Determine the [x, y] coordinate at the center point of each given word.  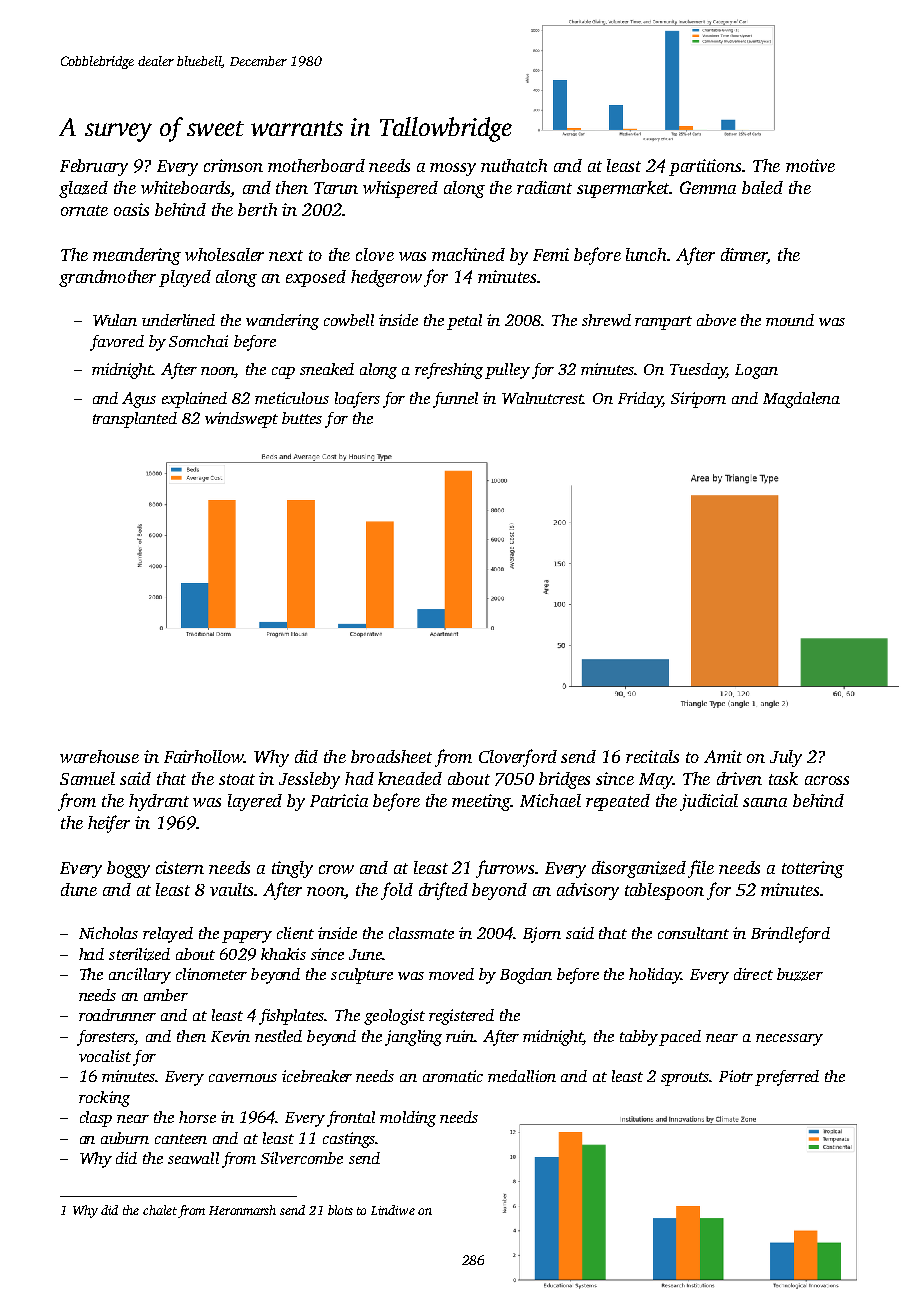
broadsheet [391, 756]
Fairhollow [204, 756]
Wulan [115, 320]
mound [790, 320]
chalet [160, 1210]
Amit [723, 756]
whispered [400, 189]
